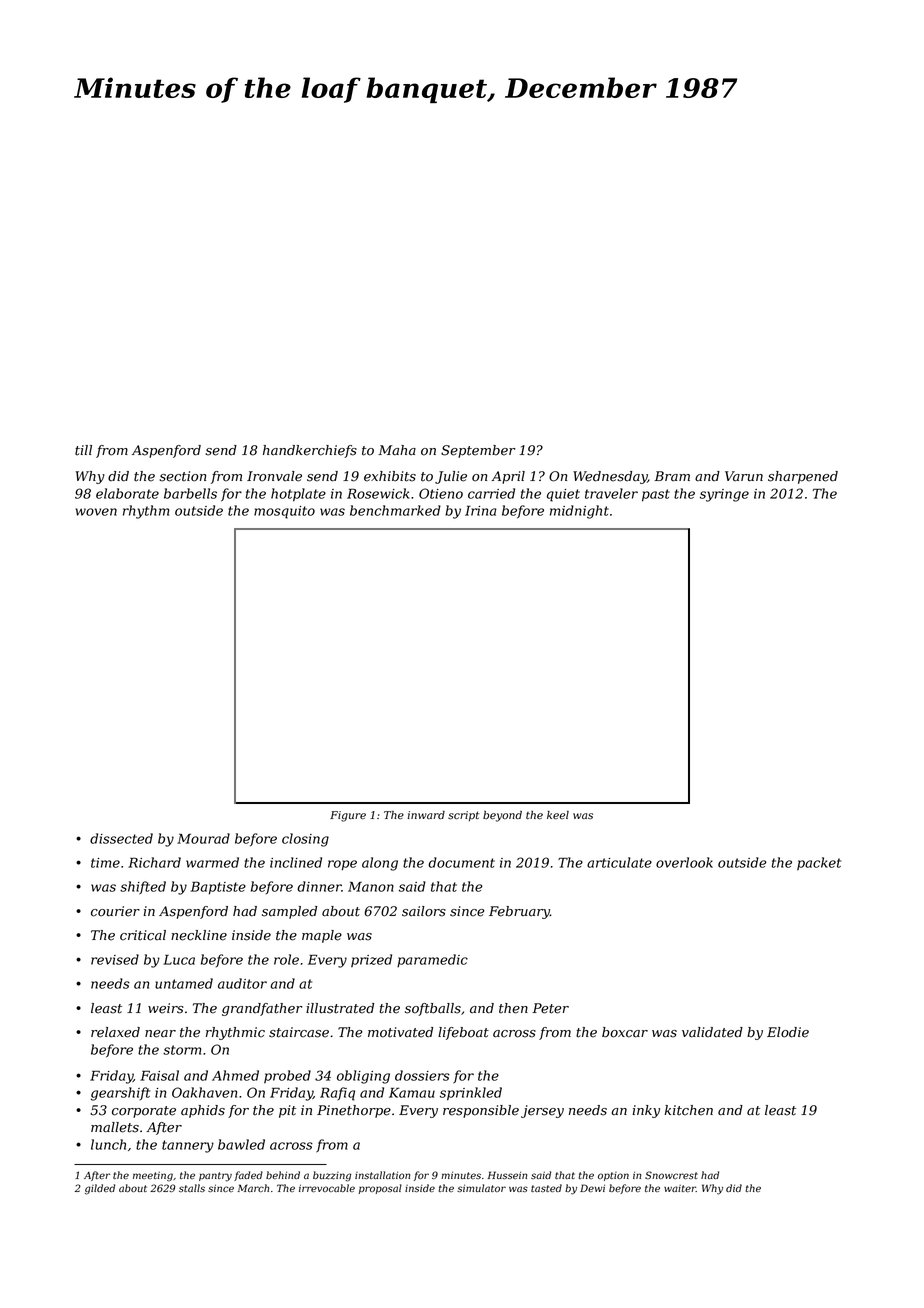 This document has height=1308, width=924. I want to click on gilded, so click(100, 1189).
